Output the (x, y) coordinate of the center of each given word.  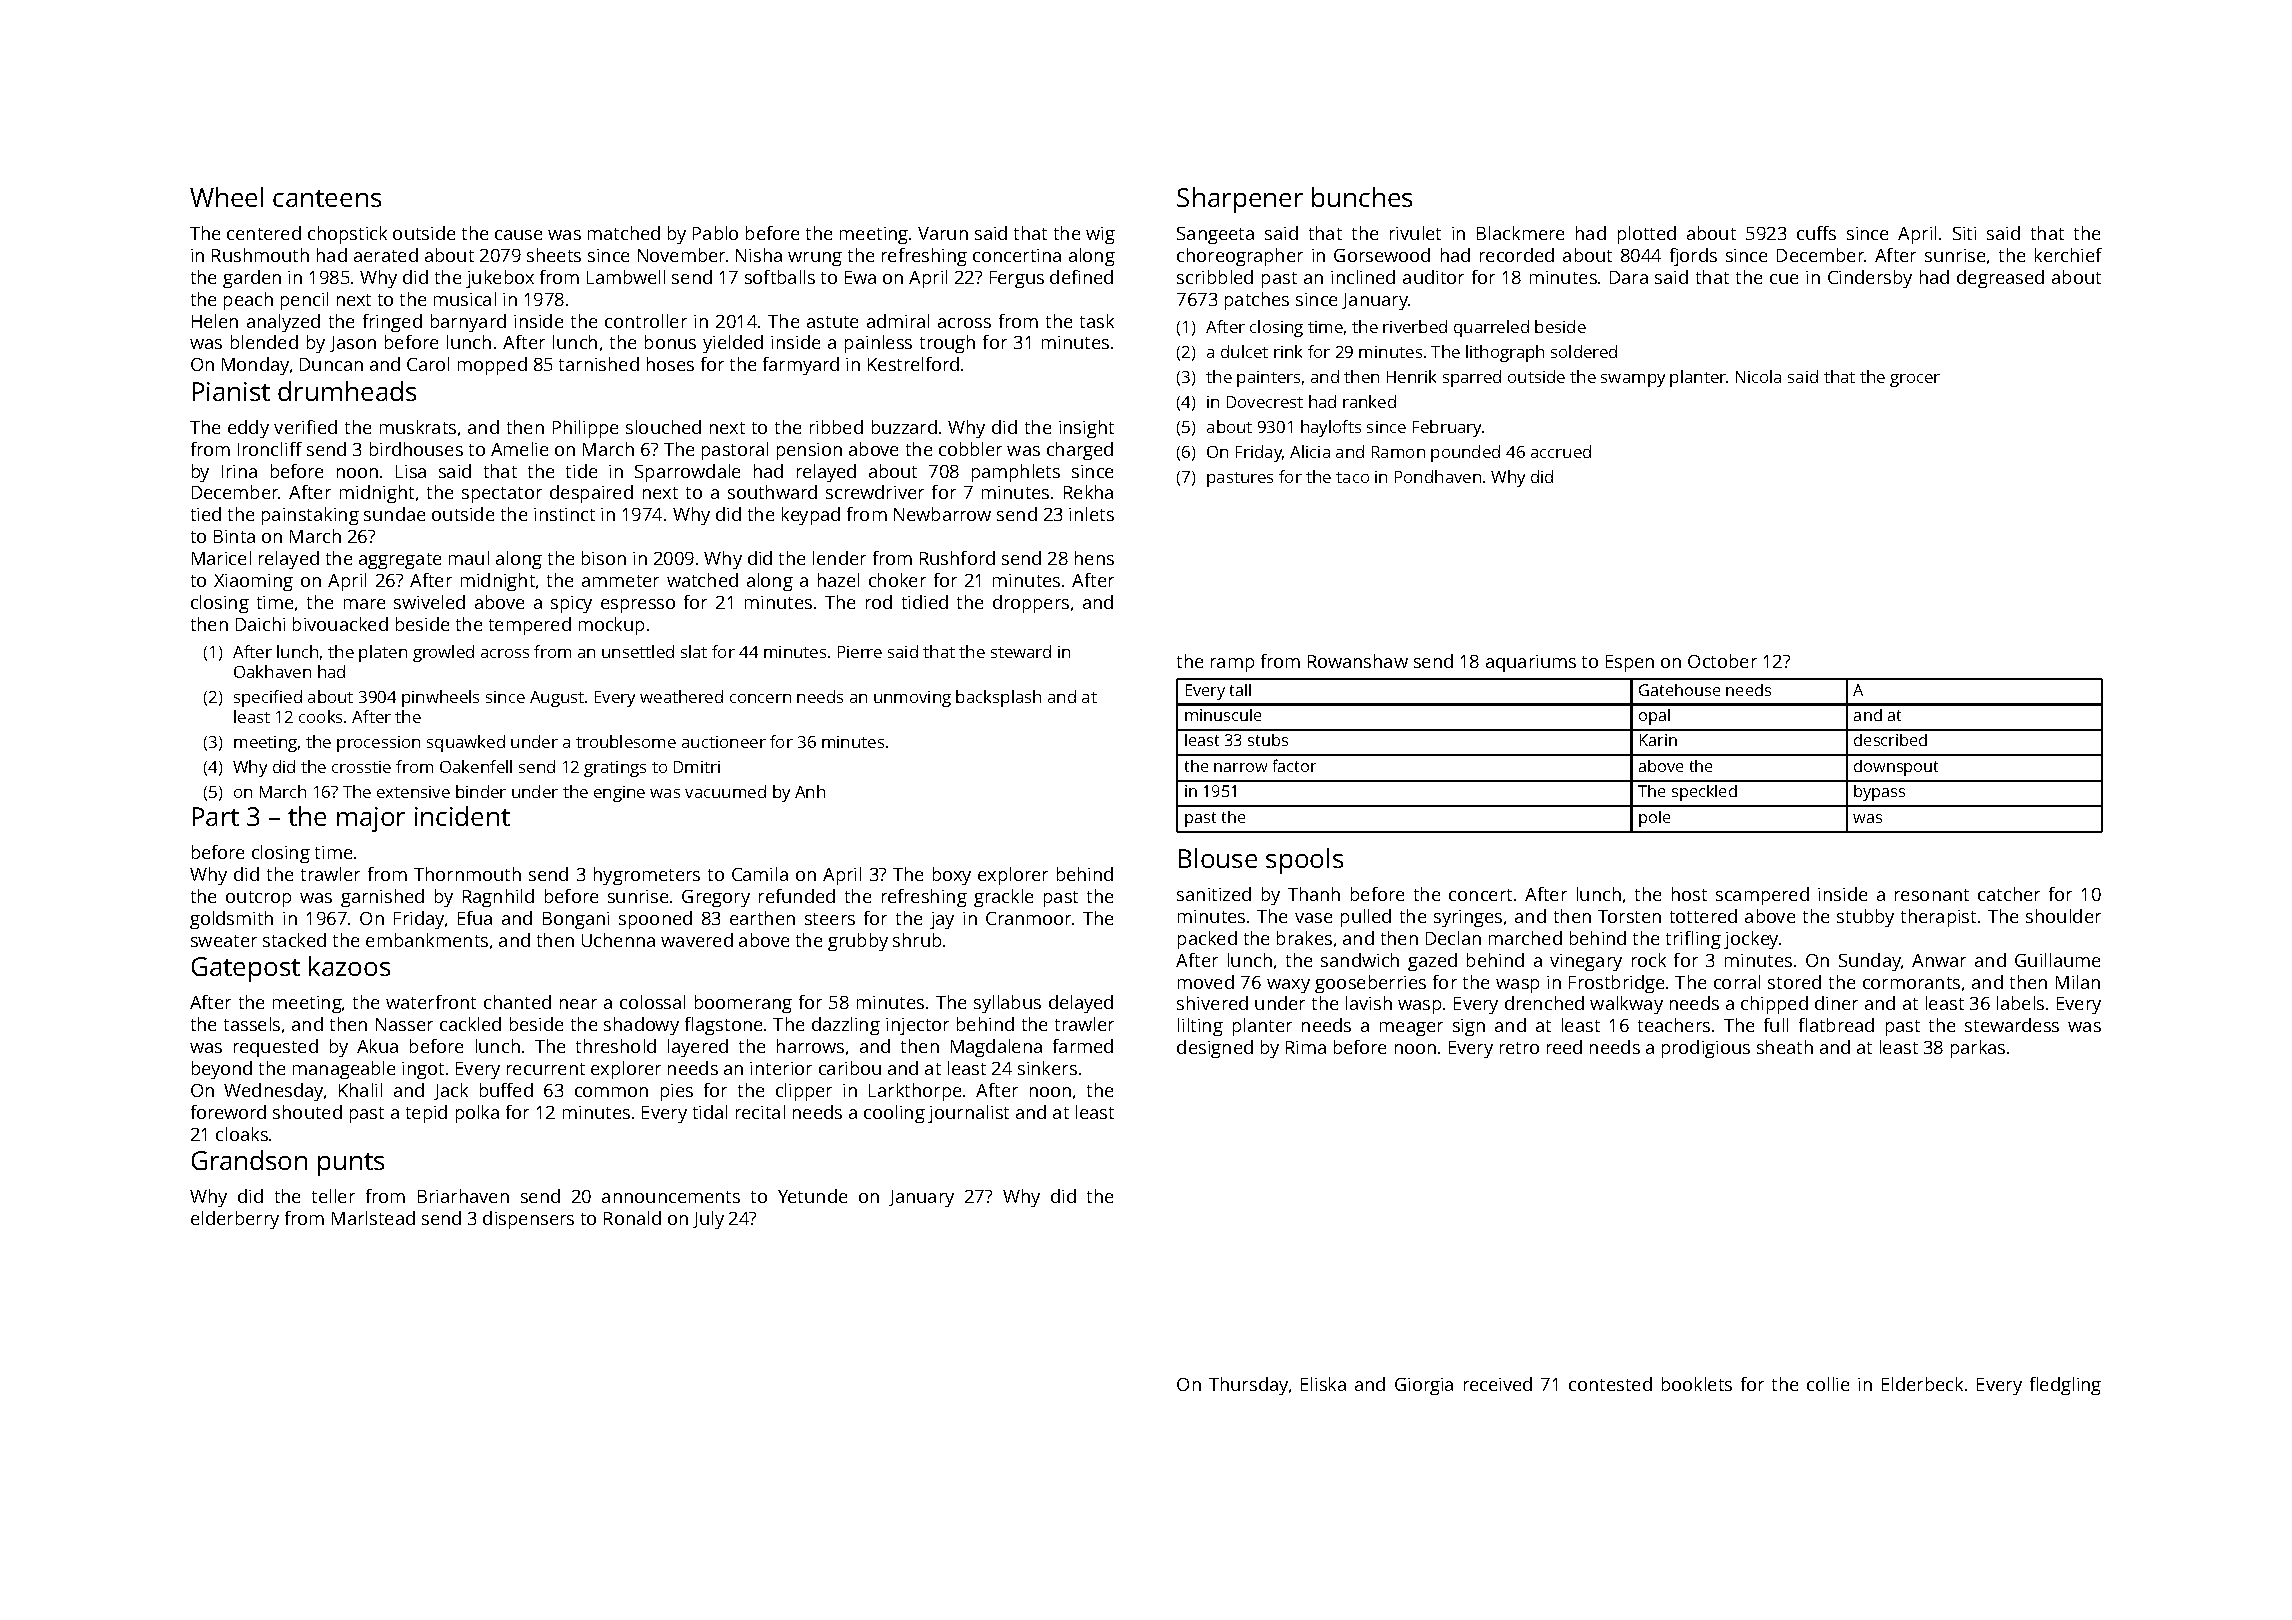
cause (518, 235)
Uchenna (618, 940)
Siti (1964, 233)
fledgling (2065, 1386)
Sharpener (1240, 200)
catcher (2009, 894)
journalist (968, 1114)
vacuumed (725, 791)
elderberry (235, 1220)
